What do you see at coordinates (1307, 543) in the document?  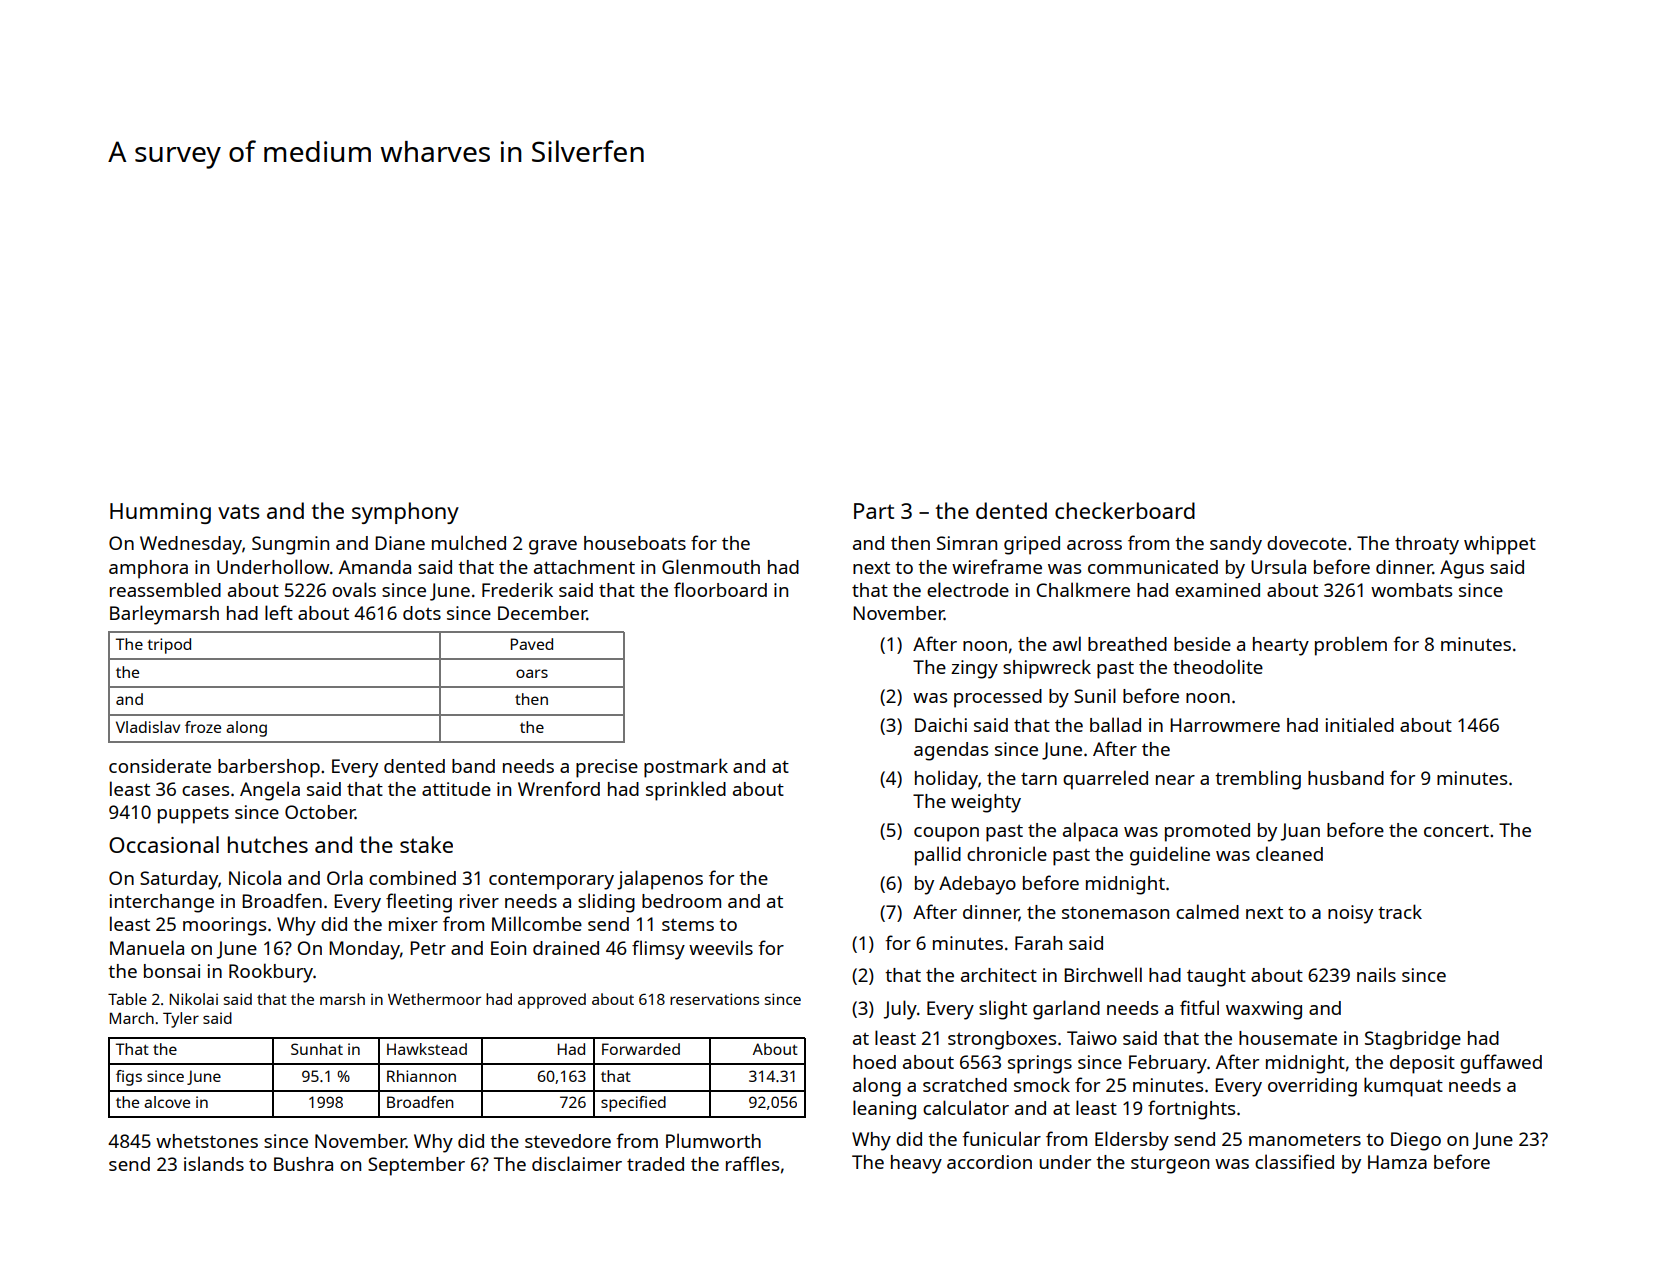 I see `dovecote` at bounding box center [1307, 543].
